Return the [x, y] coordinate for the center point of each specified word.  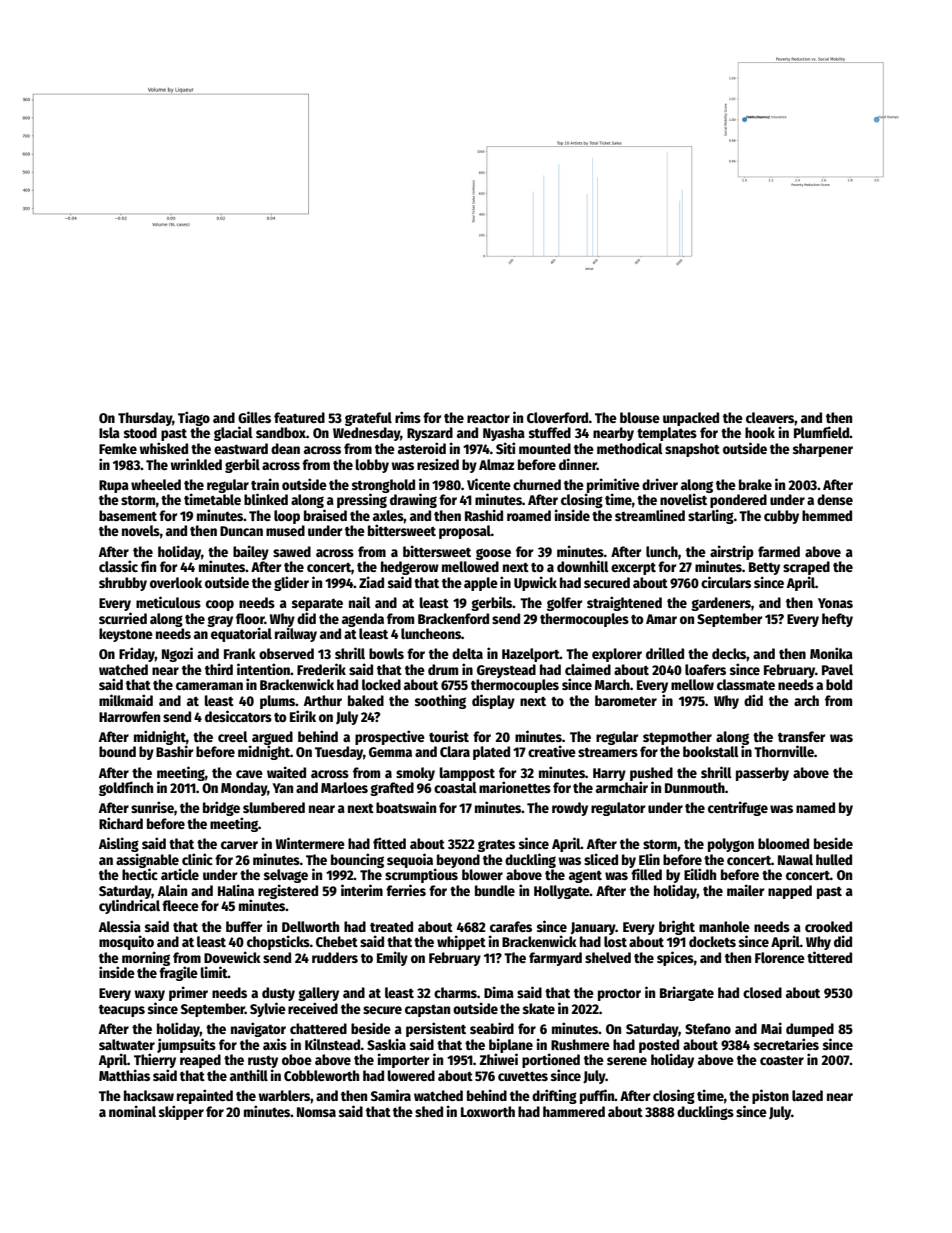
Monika [831, 653]
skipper [181, 1112]
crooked [828, 926]
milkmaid [126, 700]
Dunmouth [695, 787]
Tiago [194, 418]
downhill [583, 566]
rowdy [570, 809]
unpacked [691, 419]
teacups [122, 1011]
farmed [779, 551]
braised [325, 515]
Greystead [506, 671]
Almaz [496, 464]
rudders [335, 957]
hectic [140, 874]
